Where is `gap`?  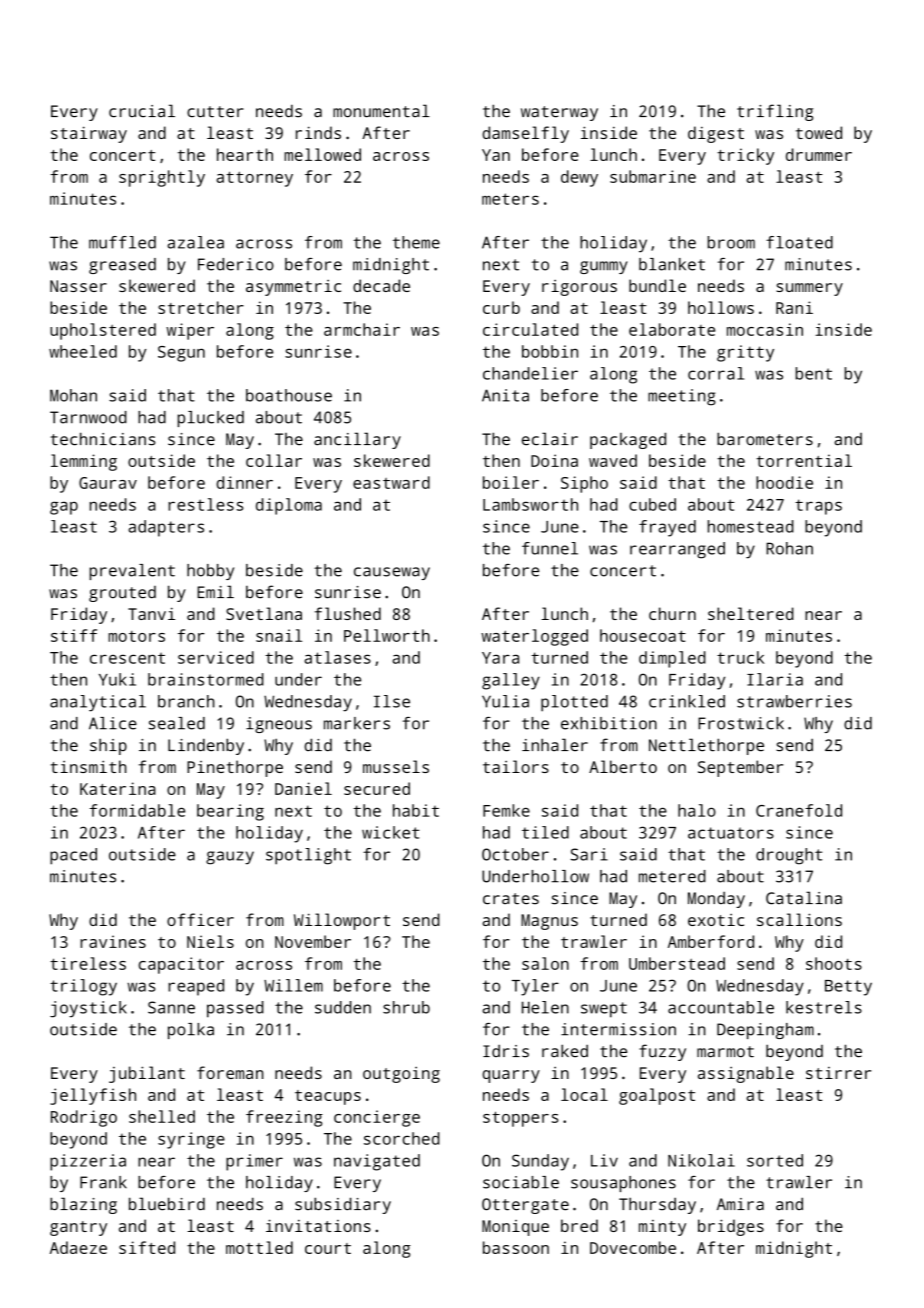 gap is located at coordinates (64, 508).
